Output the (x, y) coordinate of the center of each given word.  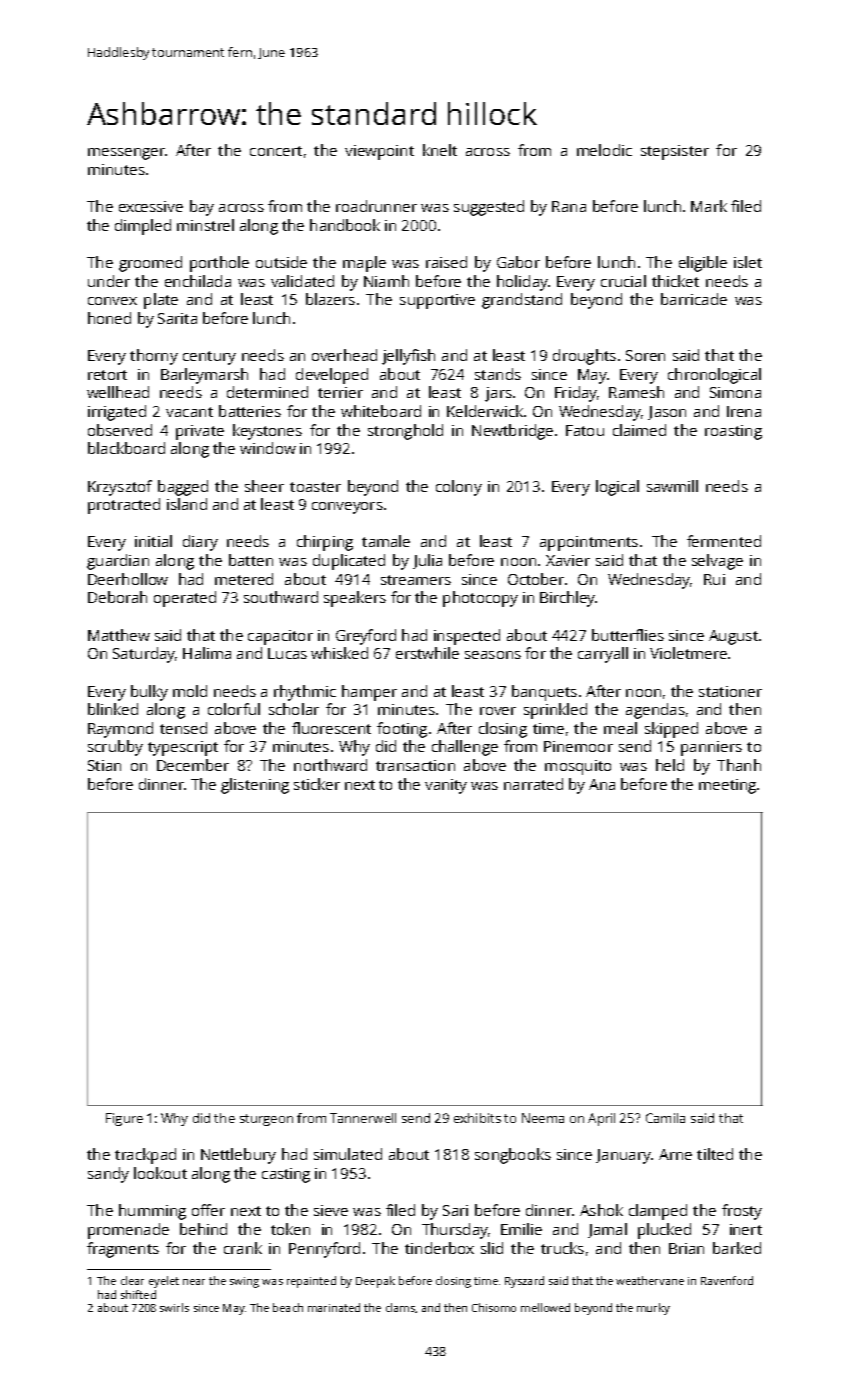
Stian (104, 765)
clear (132, 1280)
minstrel (205, 225)
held (670, 765)
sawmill (672, 486)
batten (251, 560)
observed (120, 430)
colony (459, 488)
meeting (727, 786)
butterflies (628, 635)
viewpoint (379, 152)
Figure (124, 1119)
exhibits (477, 1118)
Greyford (366, 637)
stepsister (675, 152)
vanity (446, 786)
